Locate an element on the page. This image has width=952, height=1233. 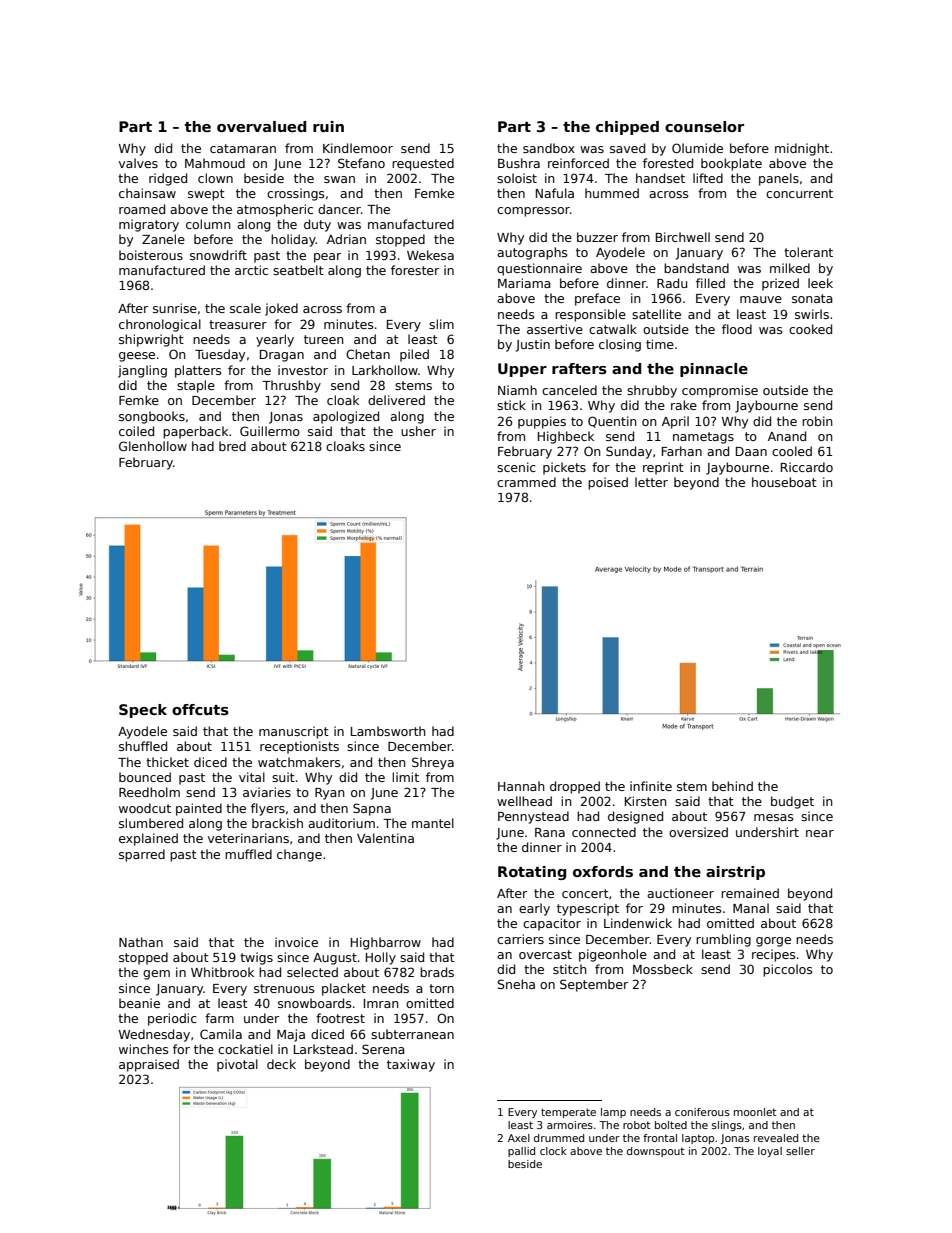
Speck is located at coordinates (143, 711).
